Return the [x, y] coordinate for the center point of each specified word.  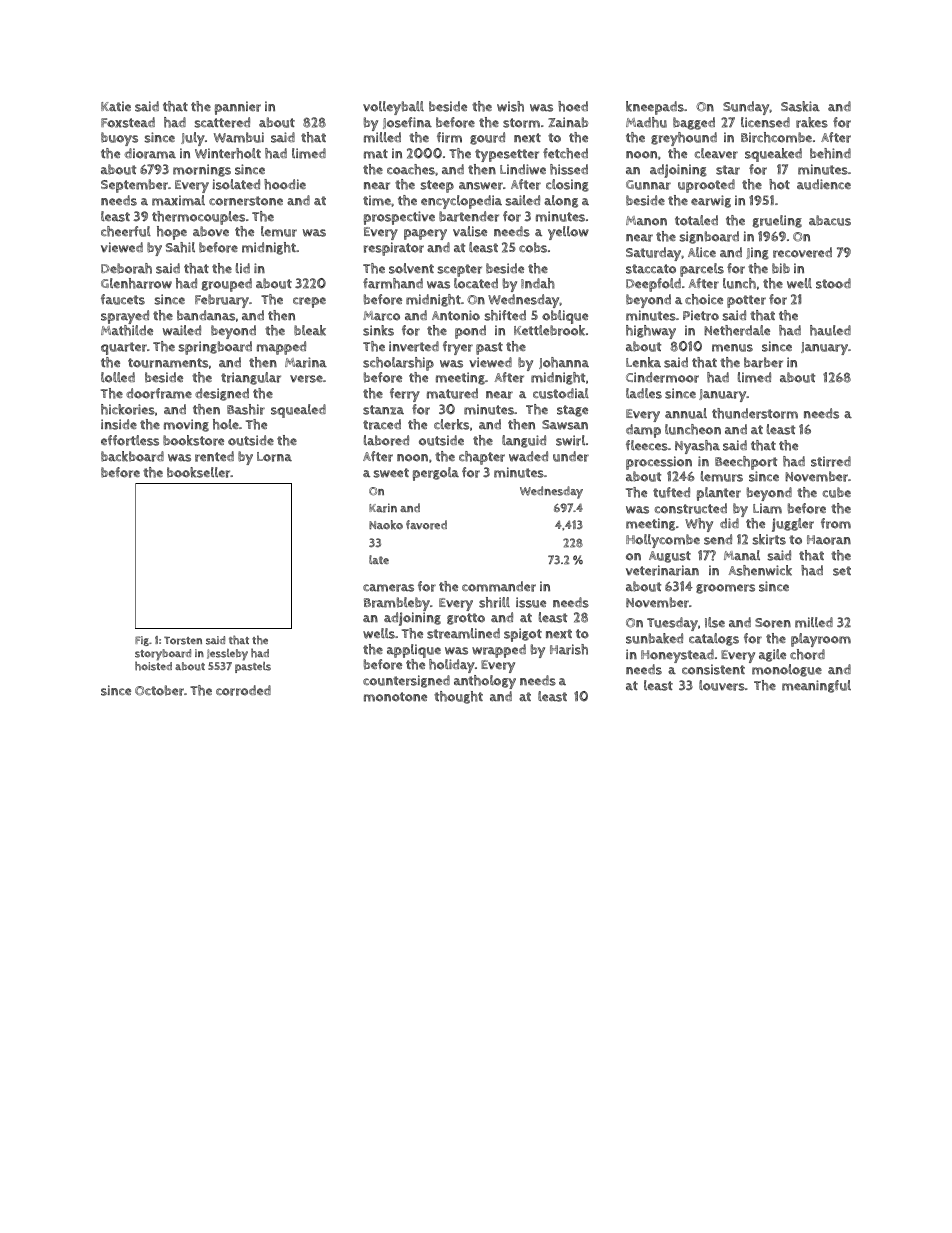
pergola [436, 474]
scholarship [398, 364]
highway [651, 332]
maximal [178, 200]
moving [186, 425]
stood [833, 283]
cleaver [716, 153]
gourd [487, 138]
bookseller [199, 472]
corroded [243, 690]
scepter [459, 270]
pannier [238, 108]
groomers [725, 589]
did [729, 523]
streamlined [463, 633]
